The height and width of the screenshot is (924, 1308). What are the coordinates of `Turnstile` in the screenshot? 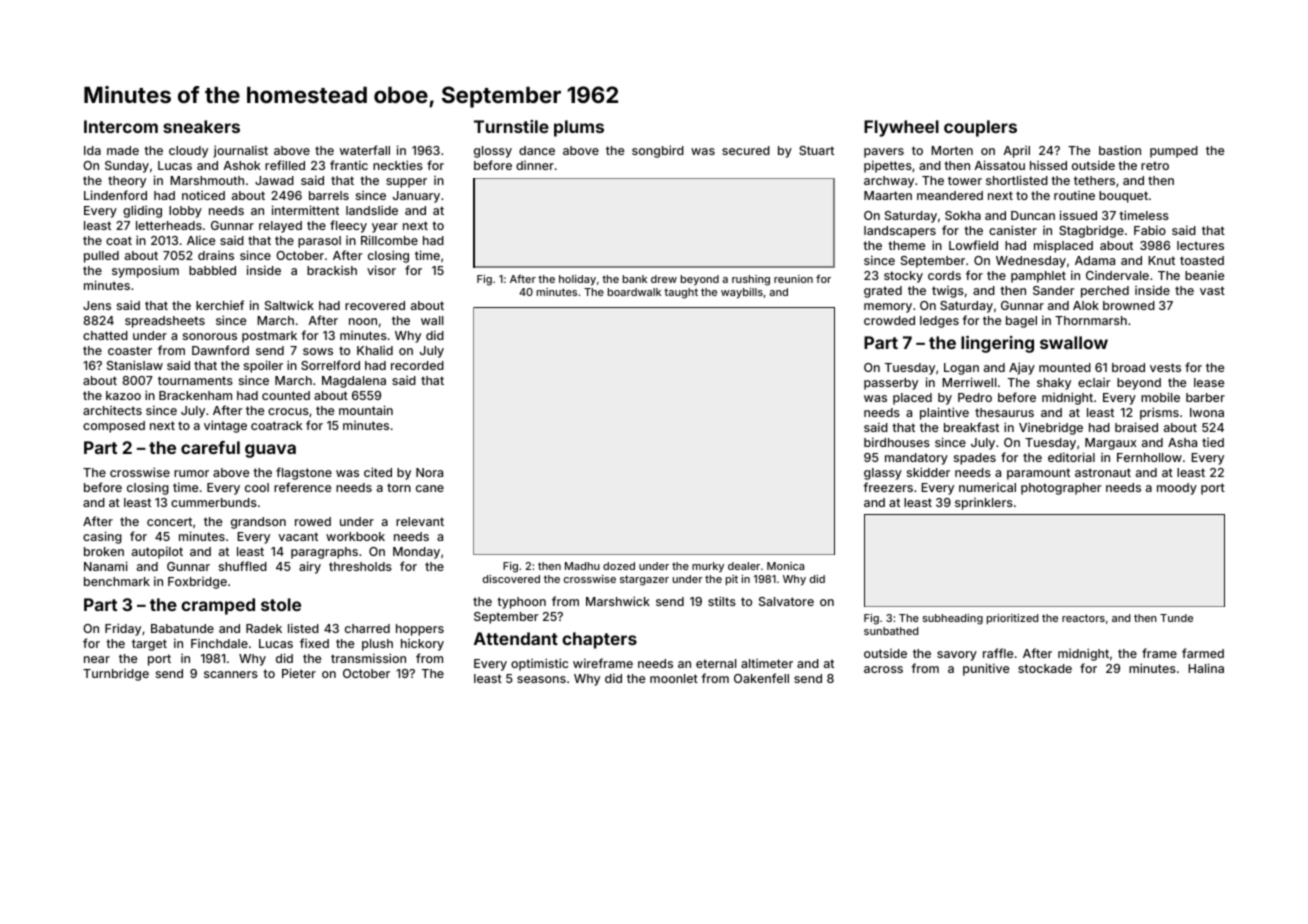 It's located at (511, 126).
